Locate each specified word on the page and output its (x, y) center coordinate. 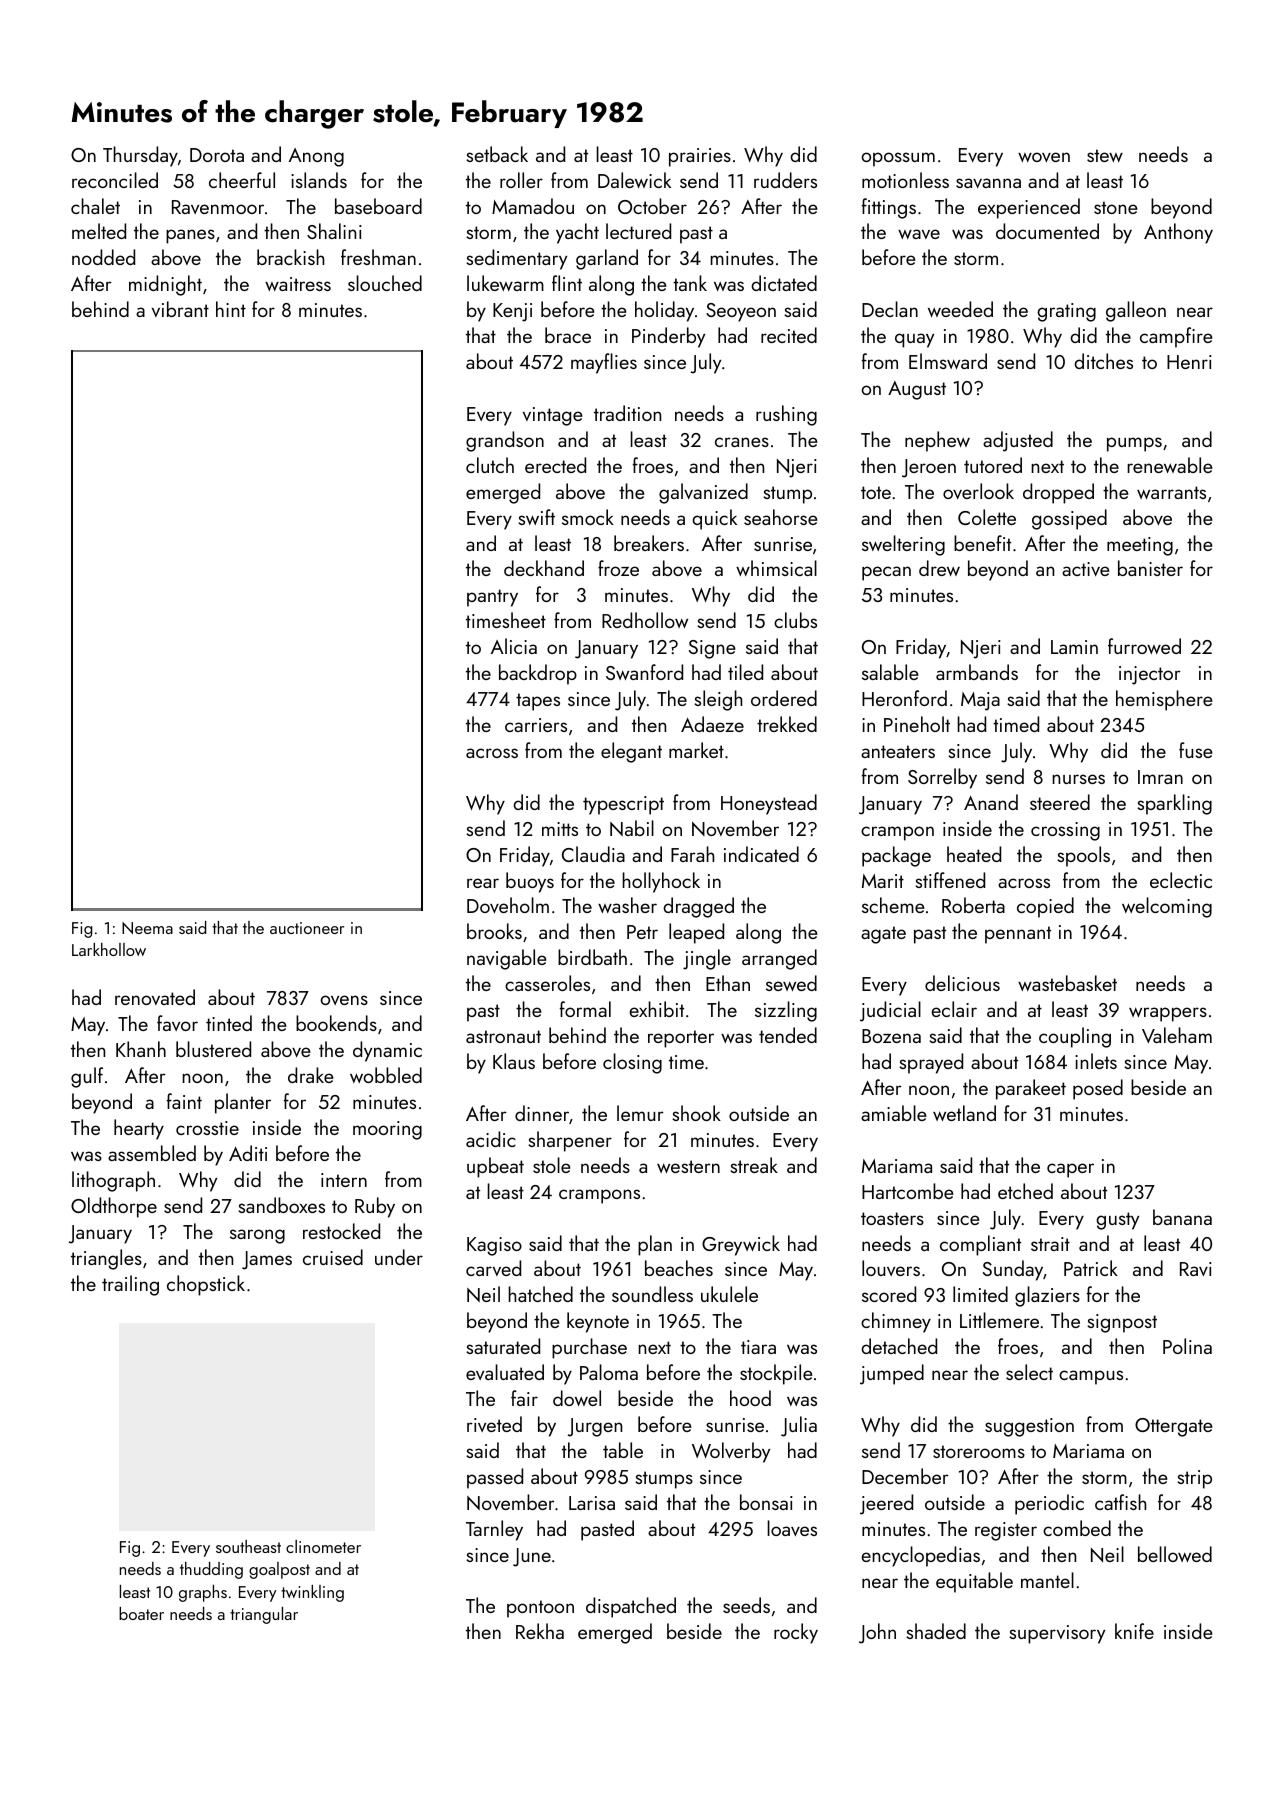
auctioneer (307, 928)
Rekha (540, 1631)
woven (1044, 157)
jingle (707, 959)
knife (1134, 1631)
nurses (1078, 779)
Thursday (140, 156)
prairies (700, 157)
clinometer (323, 1546)
